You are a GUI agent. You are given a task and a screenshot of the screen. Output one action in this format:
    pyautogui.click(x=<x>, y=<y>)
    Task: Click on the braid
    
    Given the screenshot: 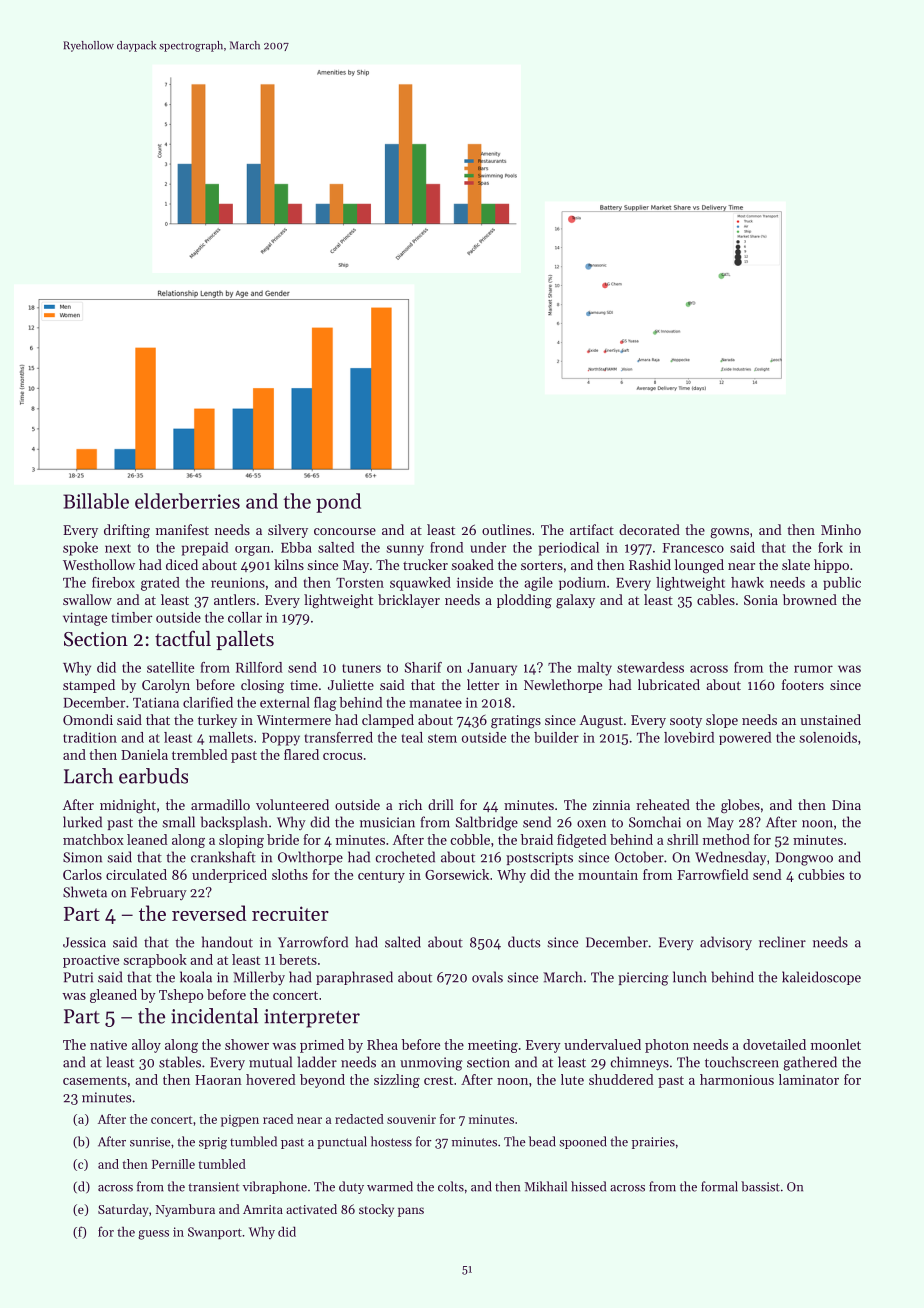 What is the action you would take?
    pyautogui.click(x=537, y=839)
